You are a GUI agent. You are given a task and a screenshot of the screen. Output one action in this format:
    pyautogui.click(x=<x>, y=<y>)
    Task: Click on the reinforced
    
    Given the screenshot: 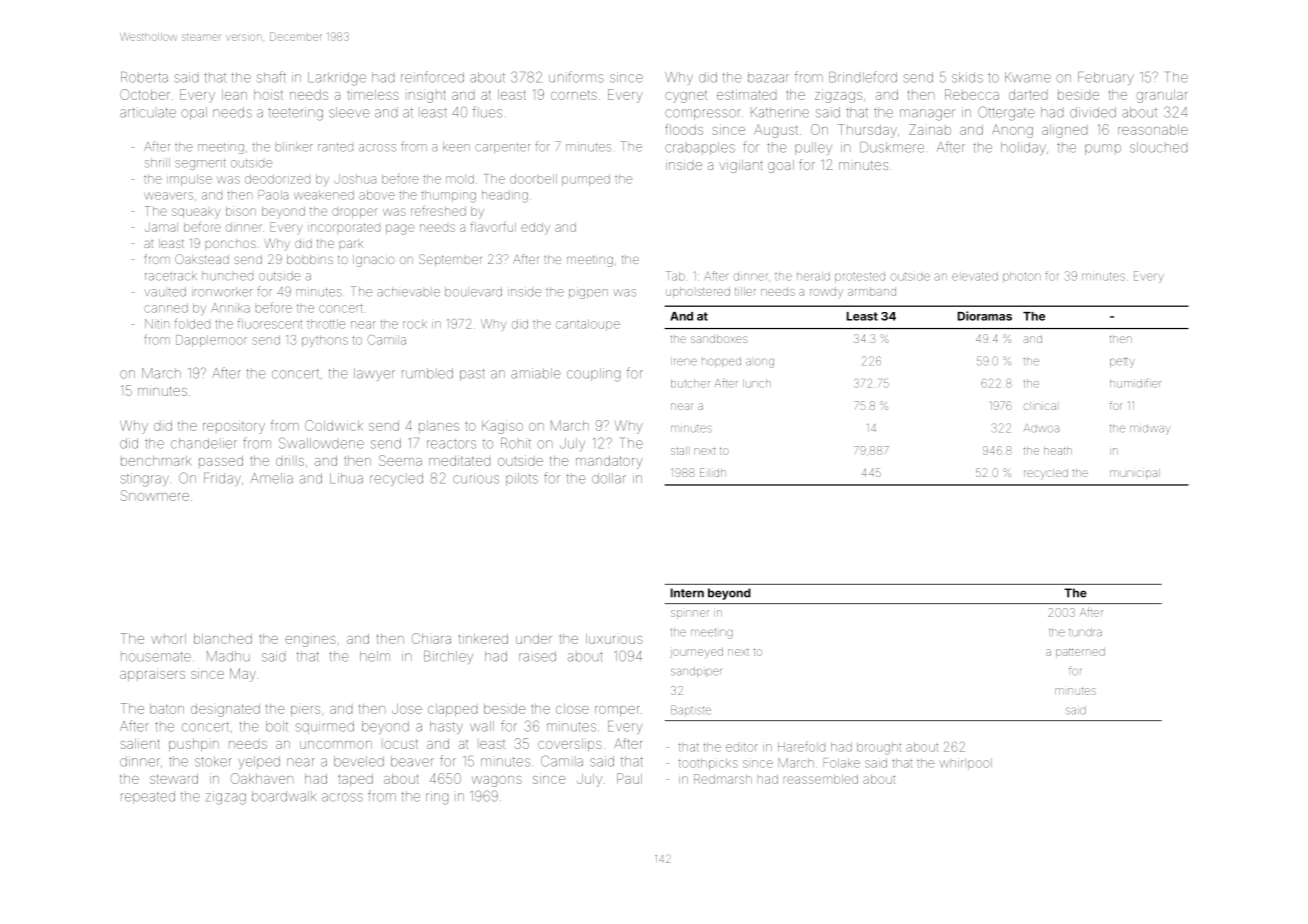 What is the action you would take?
    pyautogui.click(x=432, y=77)
